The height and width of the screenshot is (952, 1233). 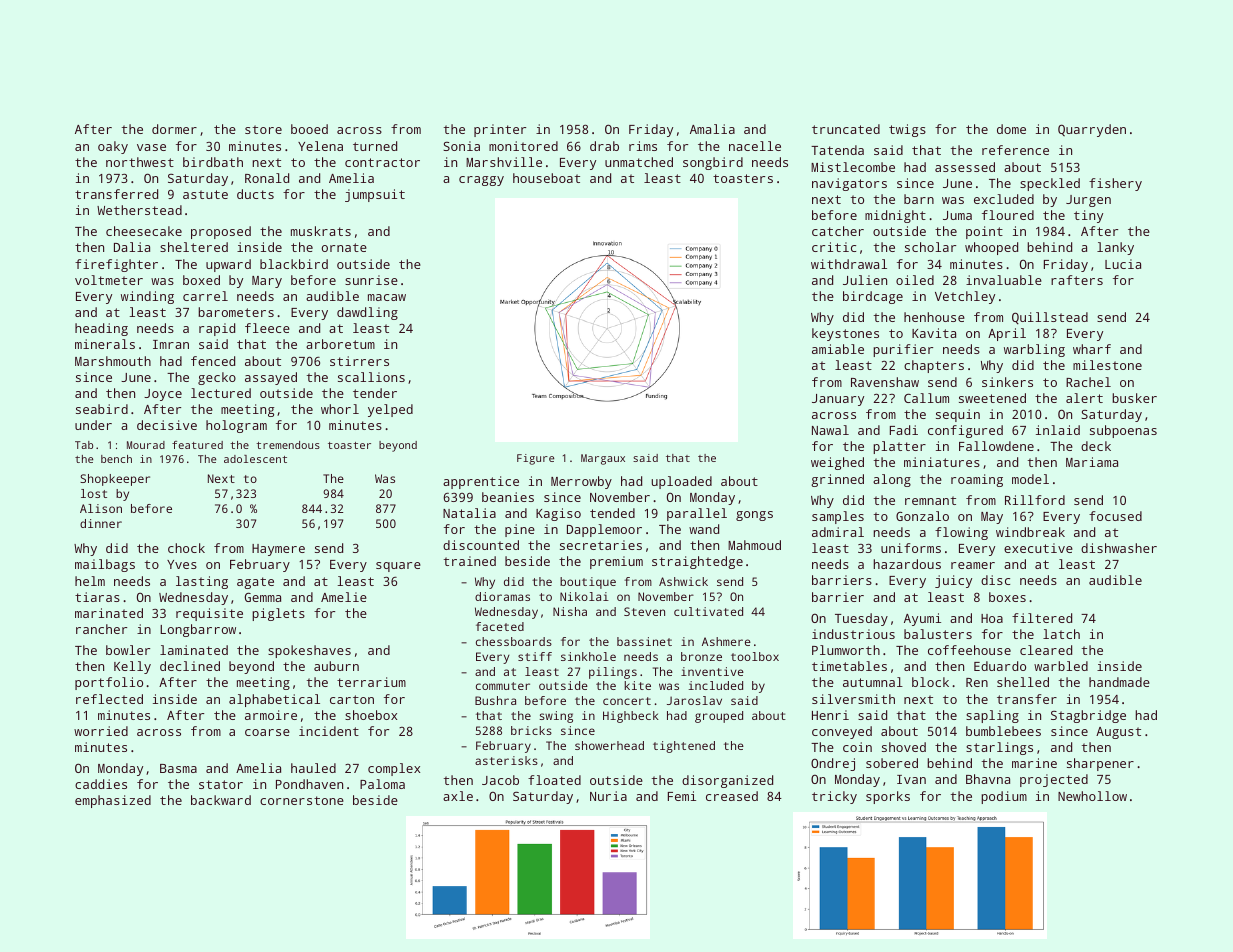 I want to click on featured, so click(x=197, y=445).
